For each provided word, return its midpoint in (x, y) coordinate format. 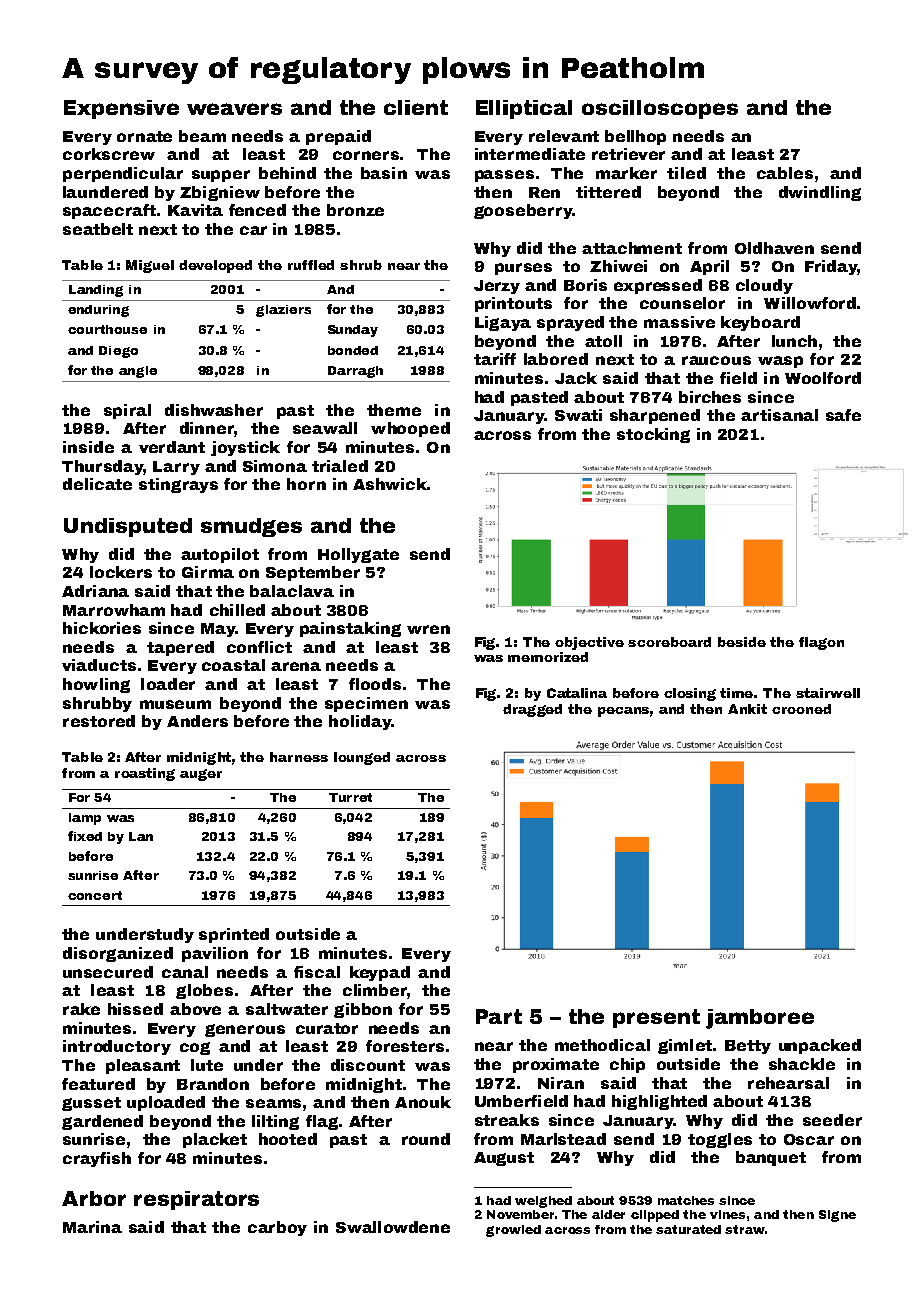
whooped (410, 429)
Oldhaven (774, 248)
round (426, 1139)
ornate (144, 136)
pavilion (215, 954)
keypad (380, 973)
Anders (197, 721)
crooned (801, 709)
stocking (653, 435)
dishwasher (214, 410)
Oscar (809, 1139)
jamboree (760, 1019)
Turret (350, 797)
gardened (102, 1122)
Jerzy (497, 287)
